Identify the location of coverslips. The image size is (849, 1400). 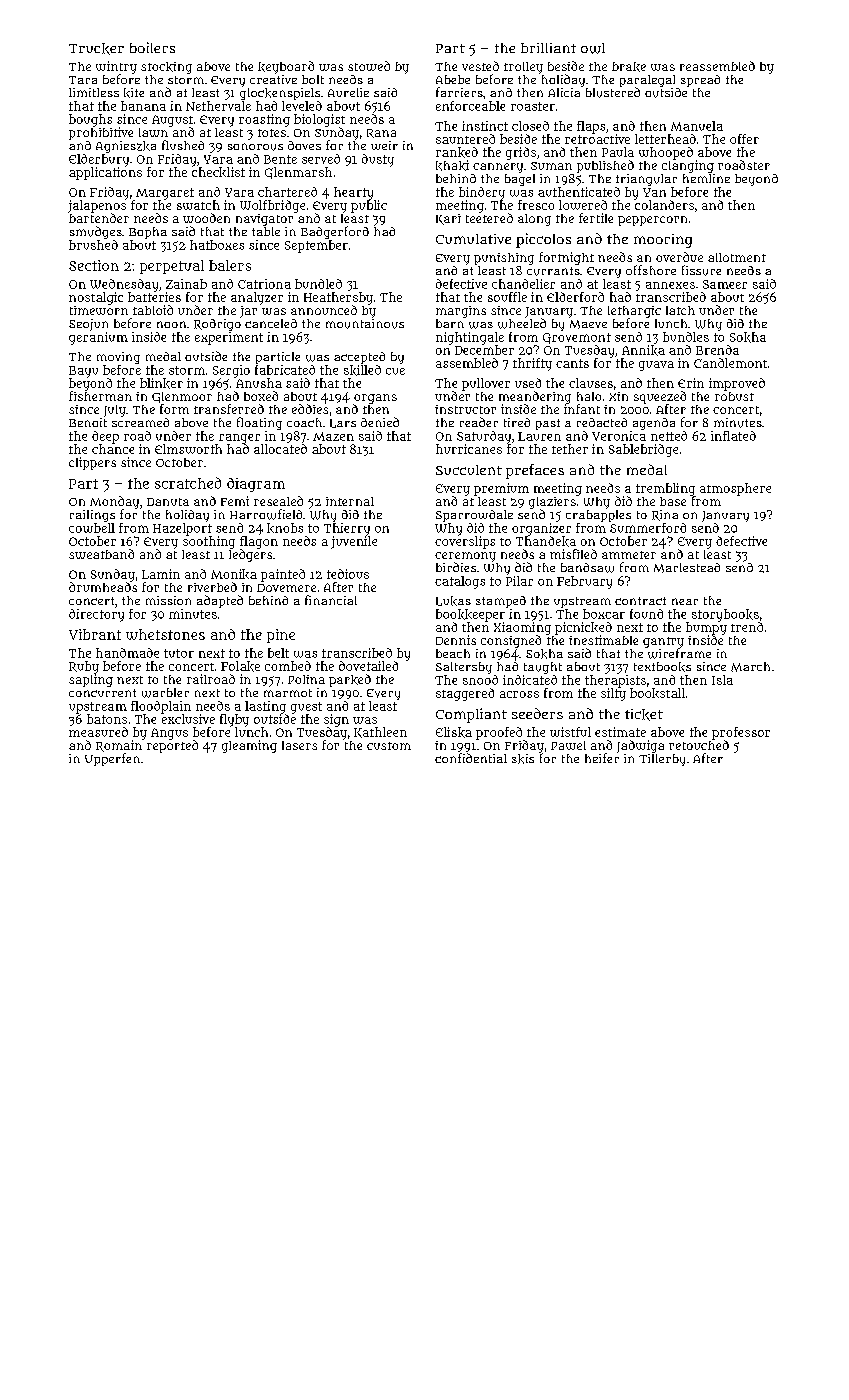
(465, 542).
